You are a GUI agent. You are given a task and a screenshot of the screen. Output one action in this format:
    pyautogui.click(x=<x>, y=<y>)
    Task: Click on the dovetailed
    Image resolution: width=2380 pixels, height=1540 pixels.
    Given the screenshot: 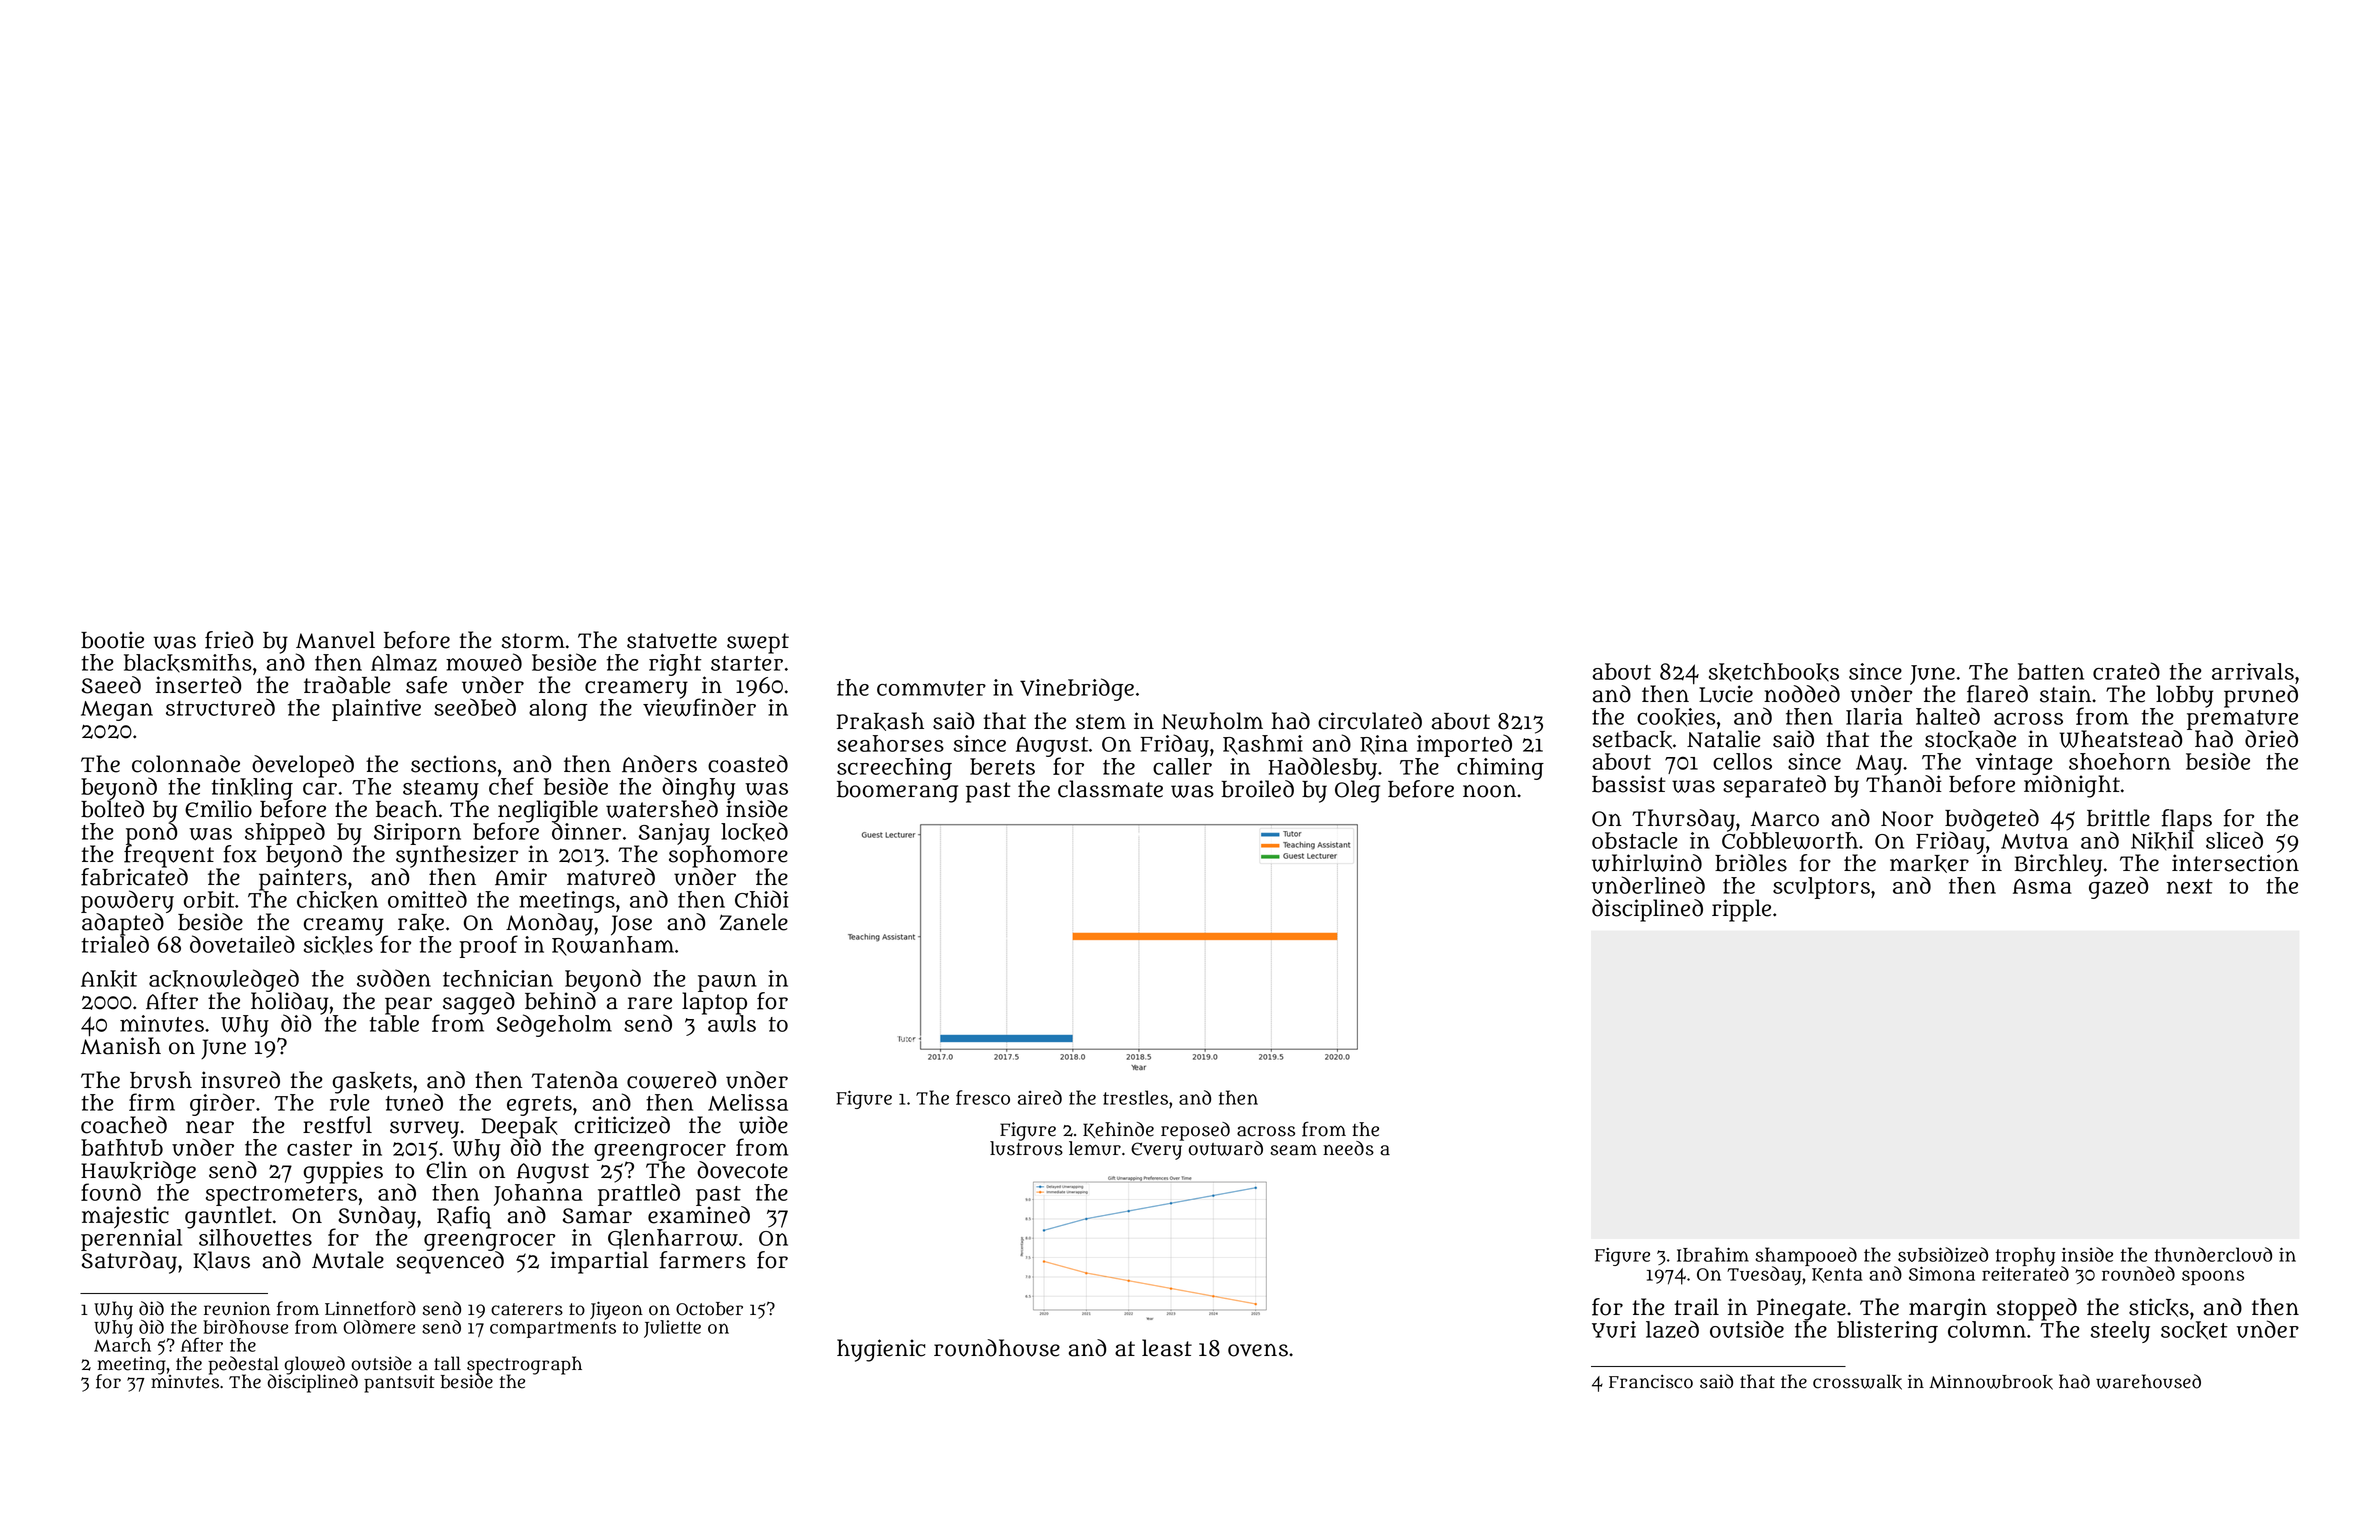 What is the action you would take?
    pyautogui.click(x=242, y=944)
